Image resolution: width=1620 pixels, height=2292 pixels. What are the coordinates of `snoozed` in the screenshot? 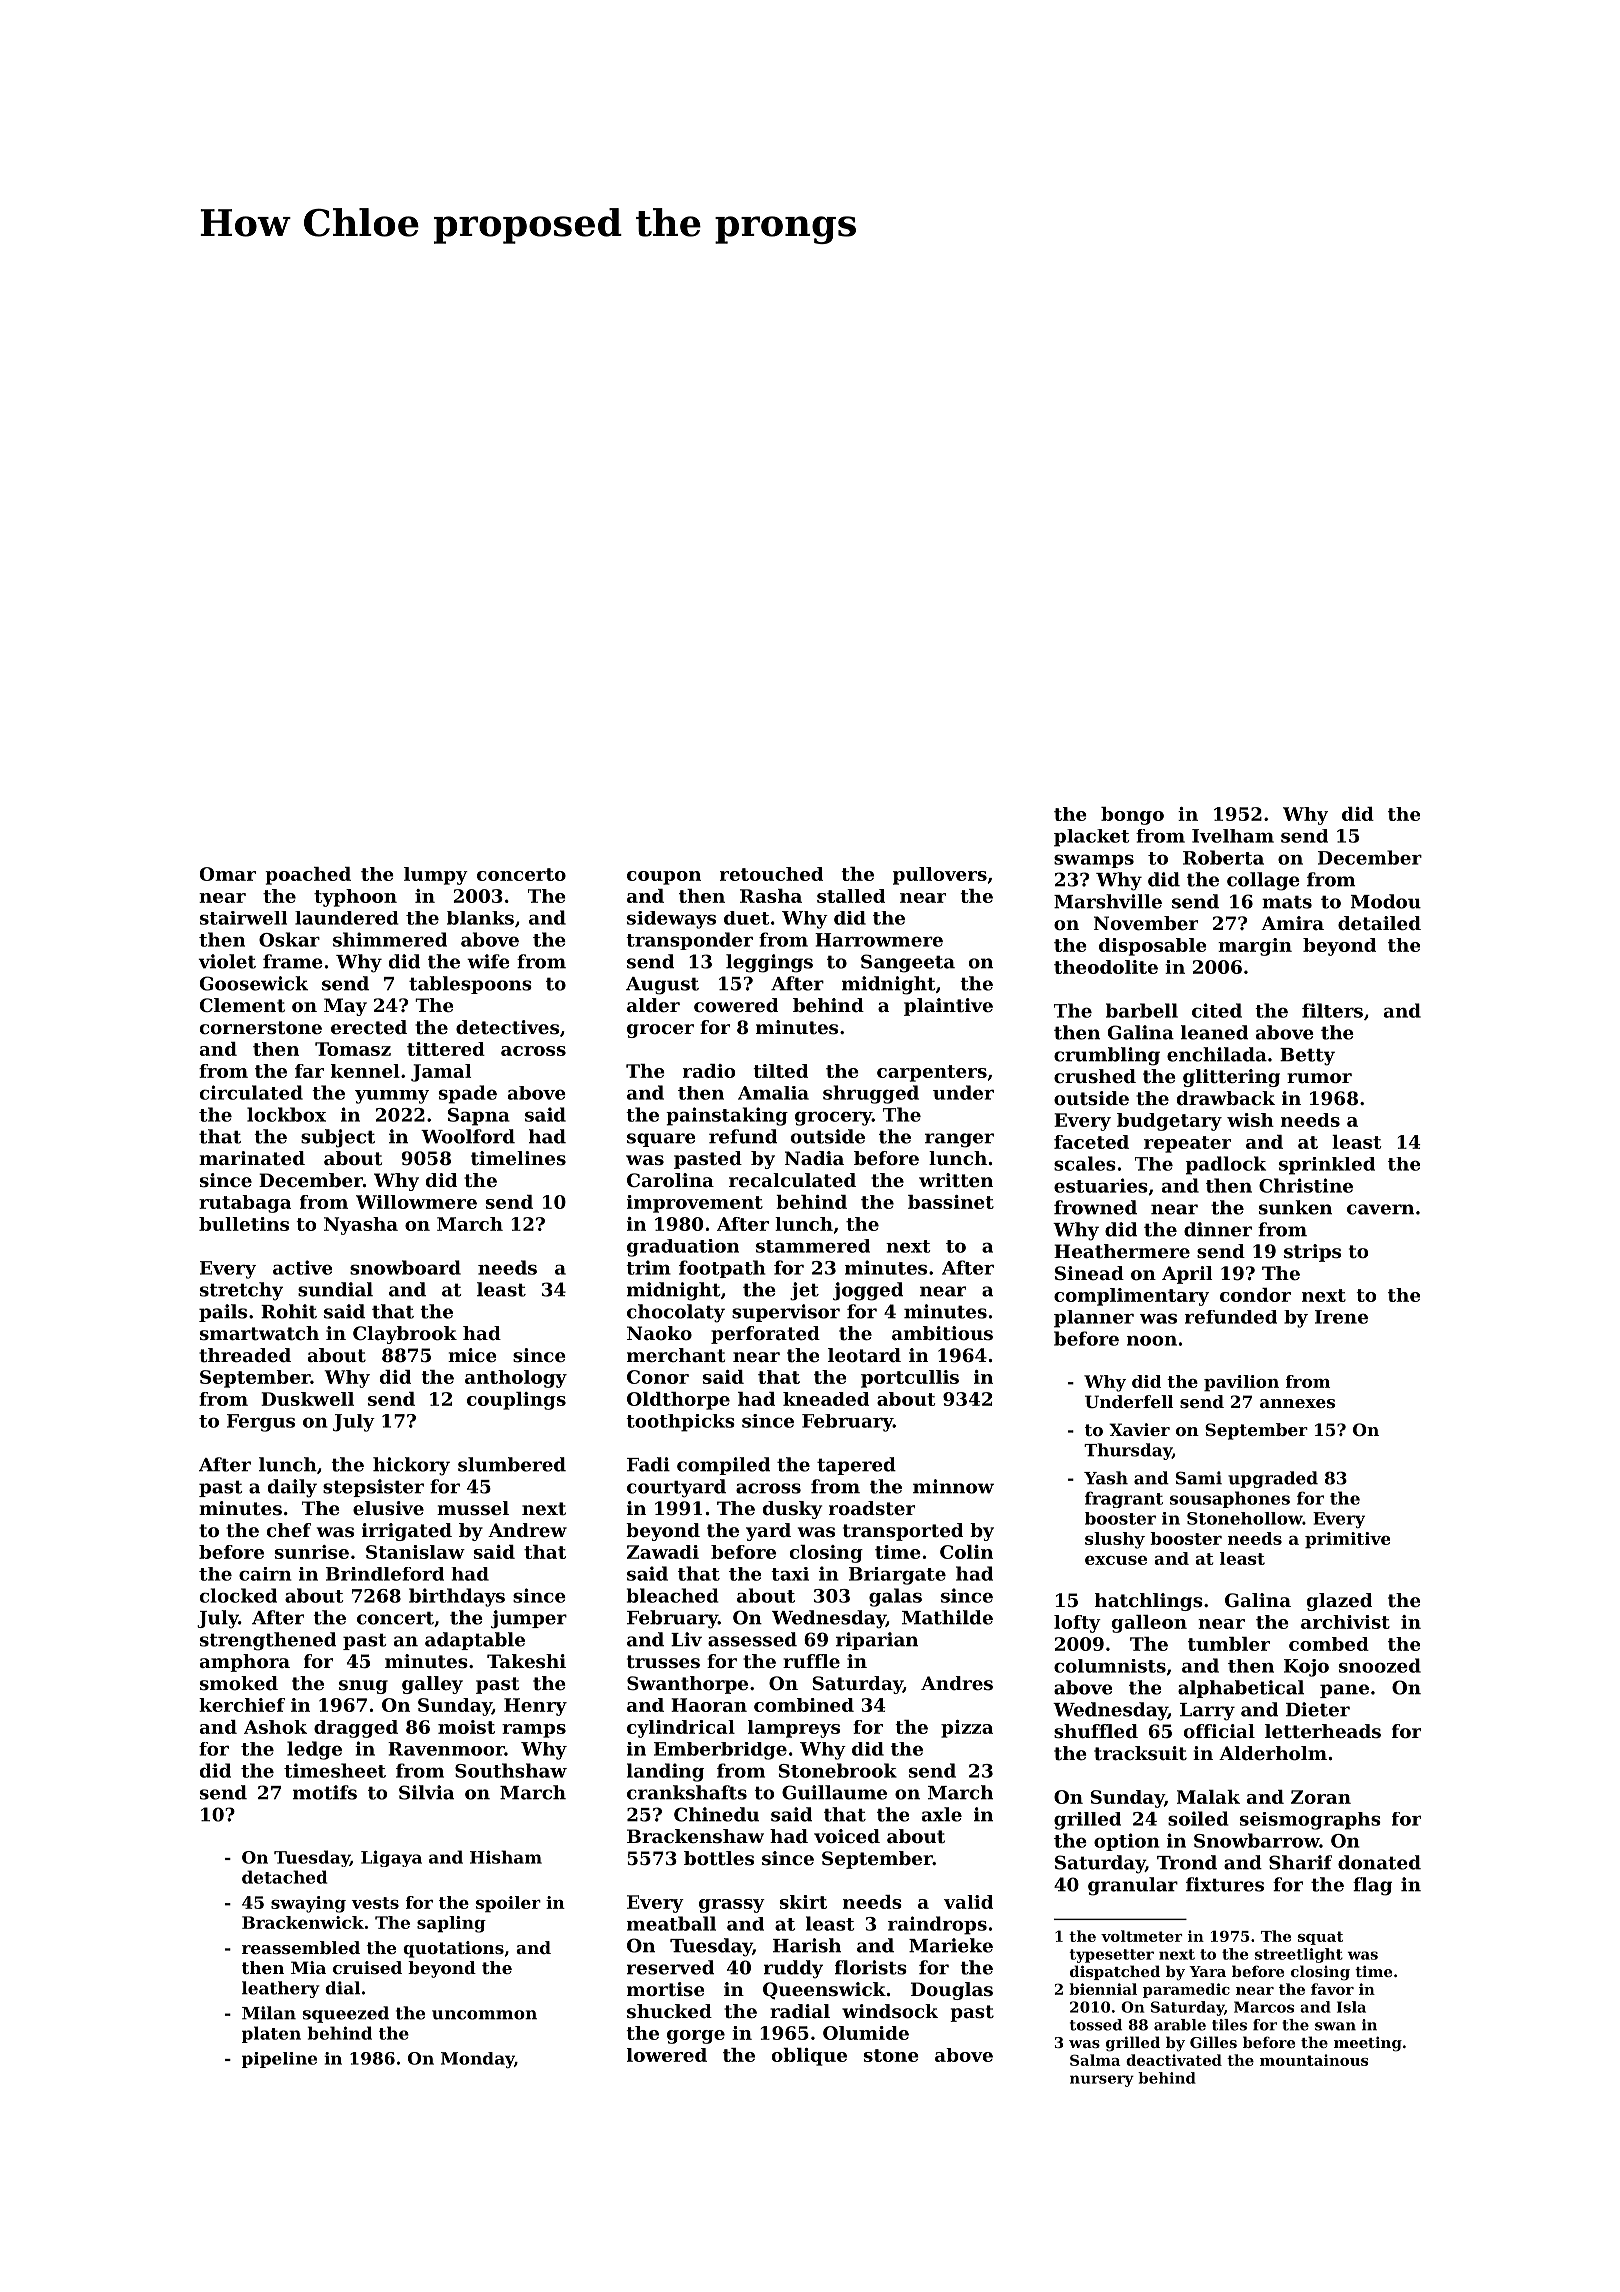 It's located at (1380, 1665).
